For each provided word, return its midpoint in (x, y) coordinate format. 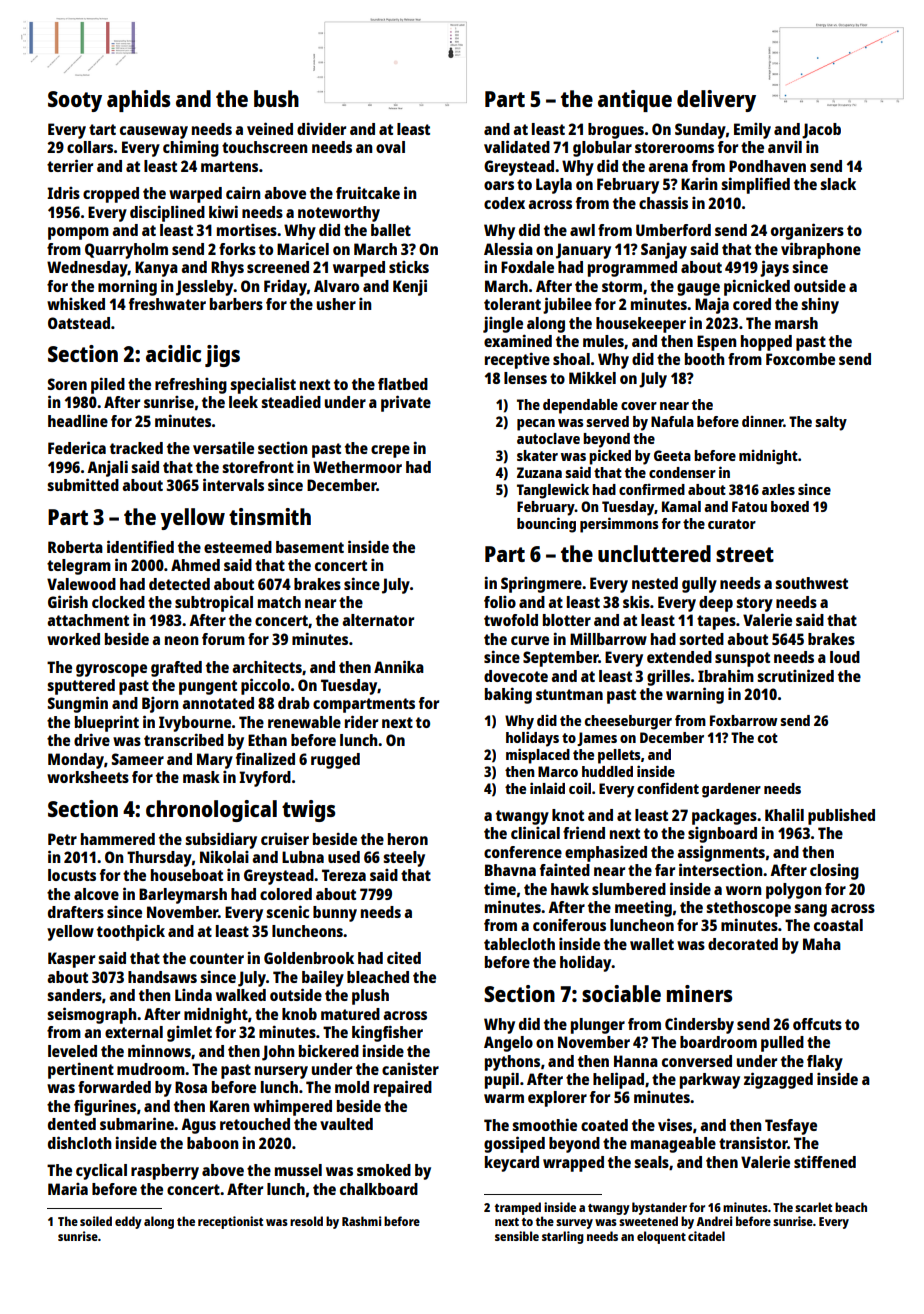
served (607, 421)
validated (517, 146)
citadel (706, 1236)
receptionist (230, 1222)
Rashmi (361, 1221)
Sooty (75, 101)
